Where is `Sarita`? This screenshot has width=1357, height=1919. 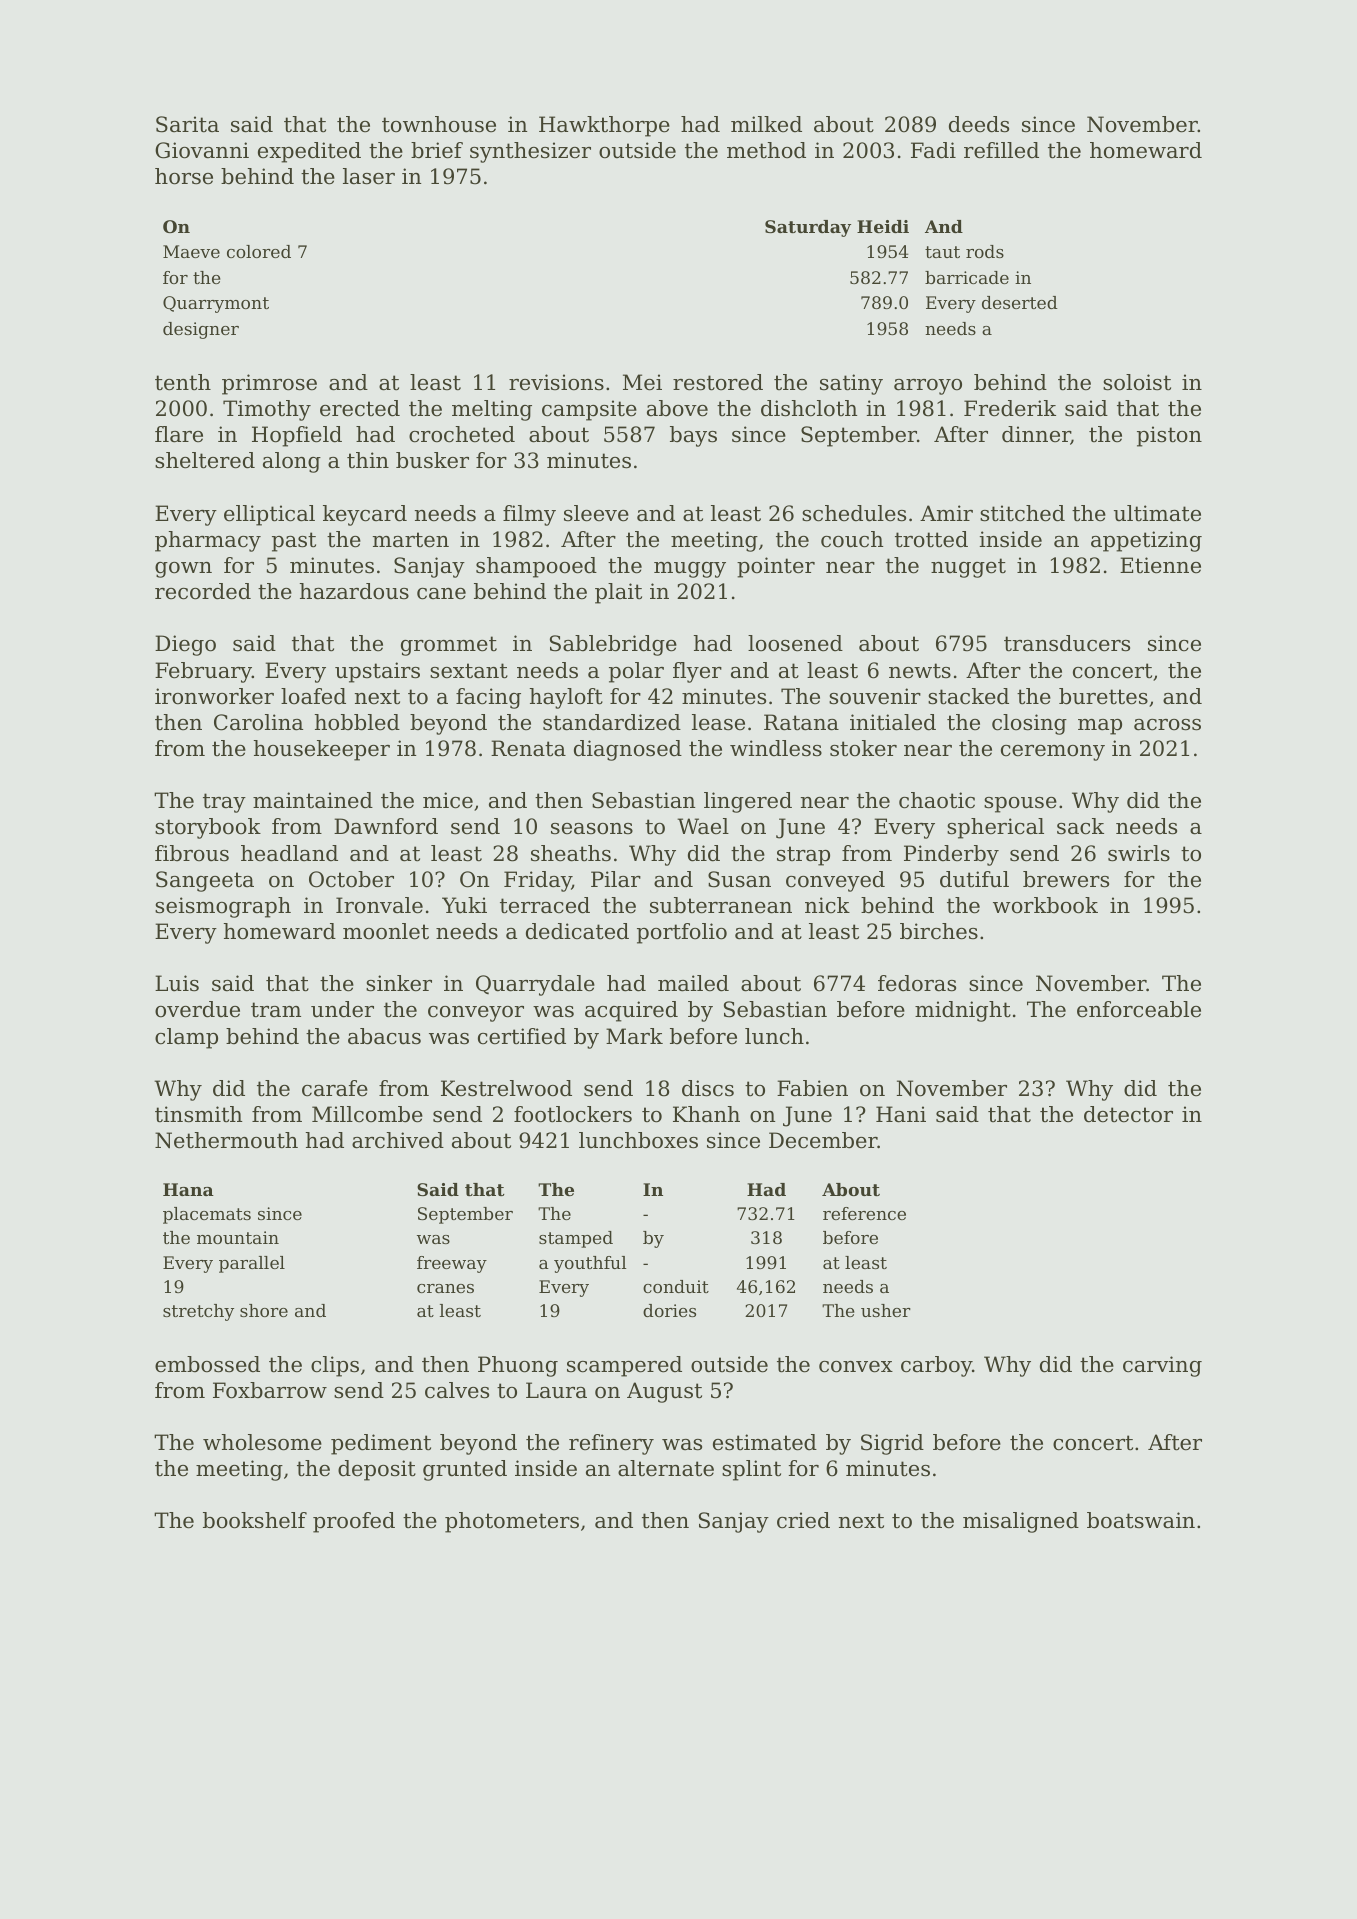
Sarita is located at coordinates (187, 124).
